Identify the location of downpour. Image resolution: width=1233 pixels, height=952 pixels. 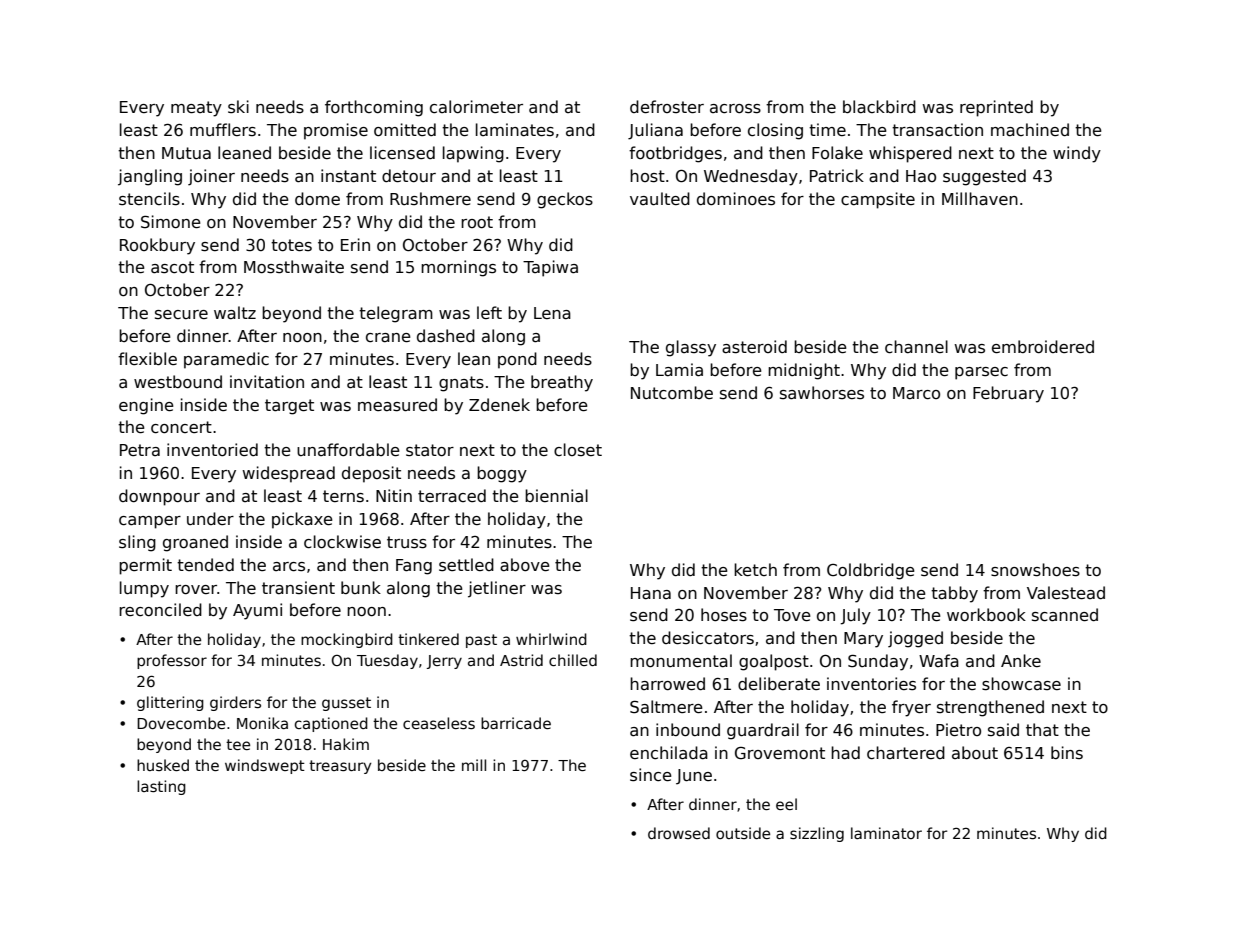
(159, 497).
